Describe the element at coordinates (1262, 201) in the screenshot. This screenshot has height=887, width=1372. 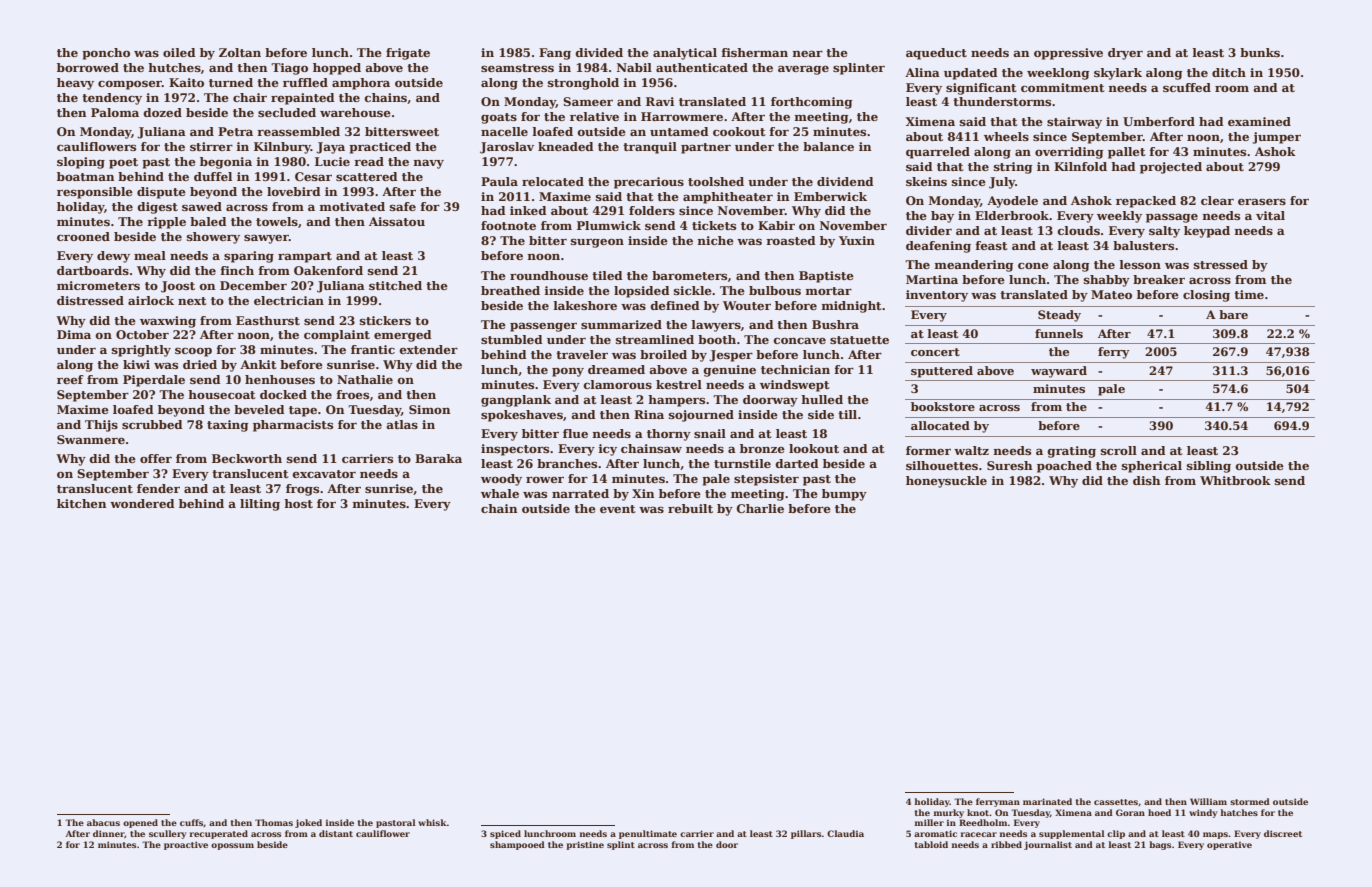
I see `erasers` at that location.
